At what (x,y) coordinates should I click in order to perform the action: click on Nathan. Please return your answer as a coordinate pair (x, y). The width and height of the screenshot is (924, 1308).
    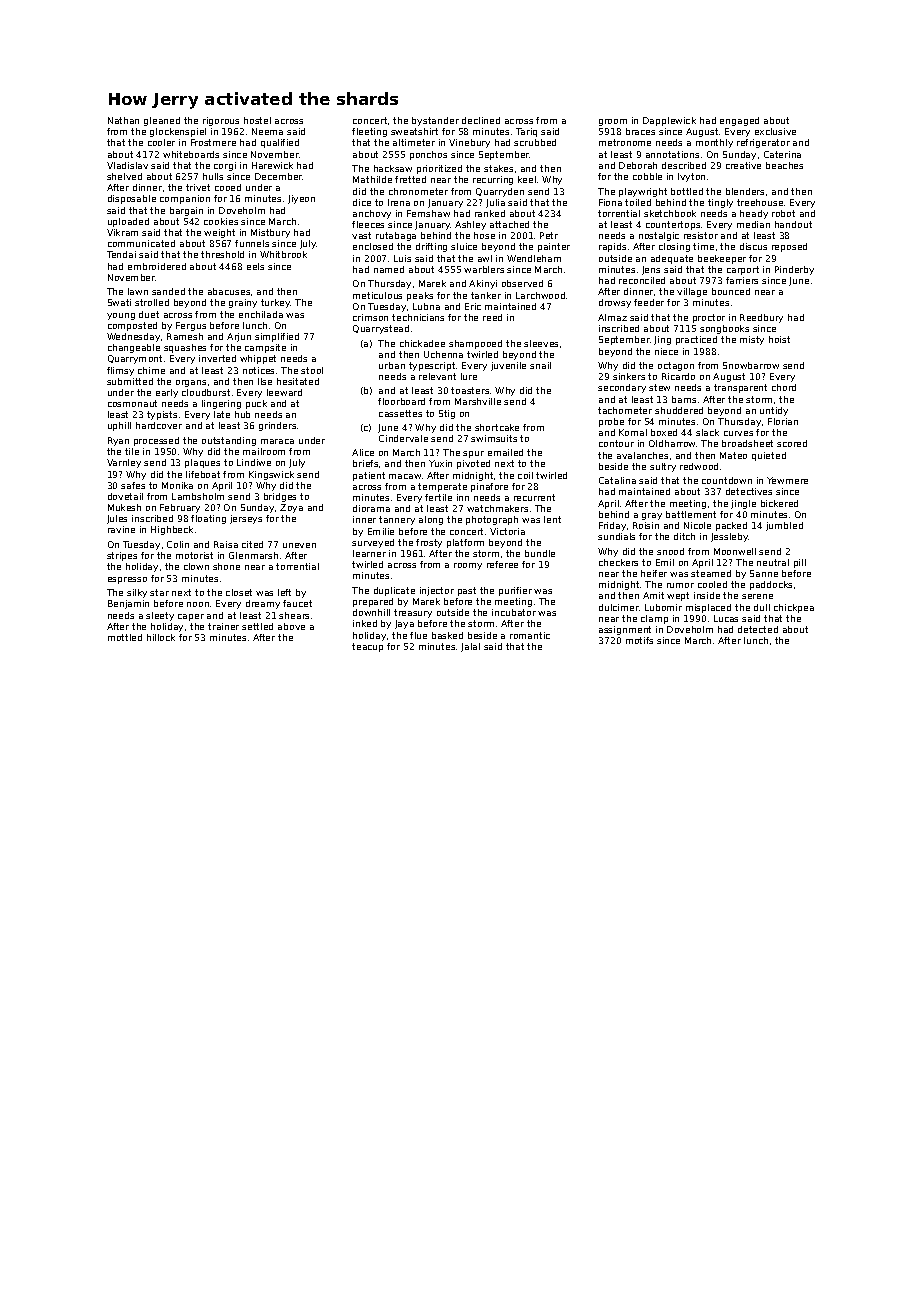
    Looking at the image, I should click on (123, 120).
